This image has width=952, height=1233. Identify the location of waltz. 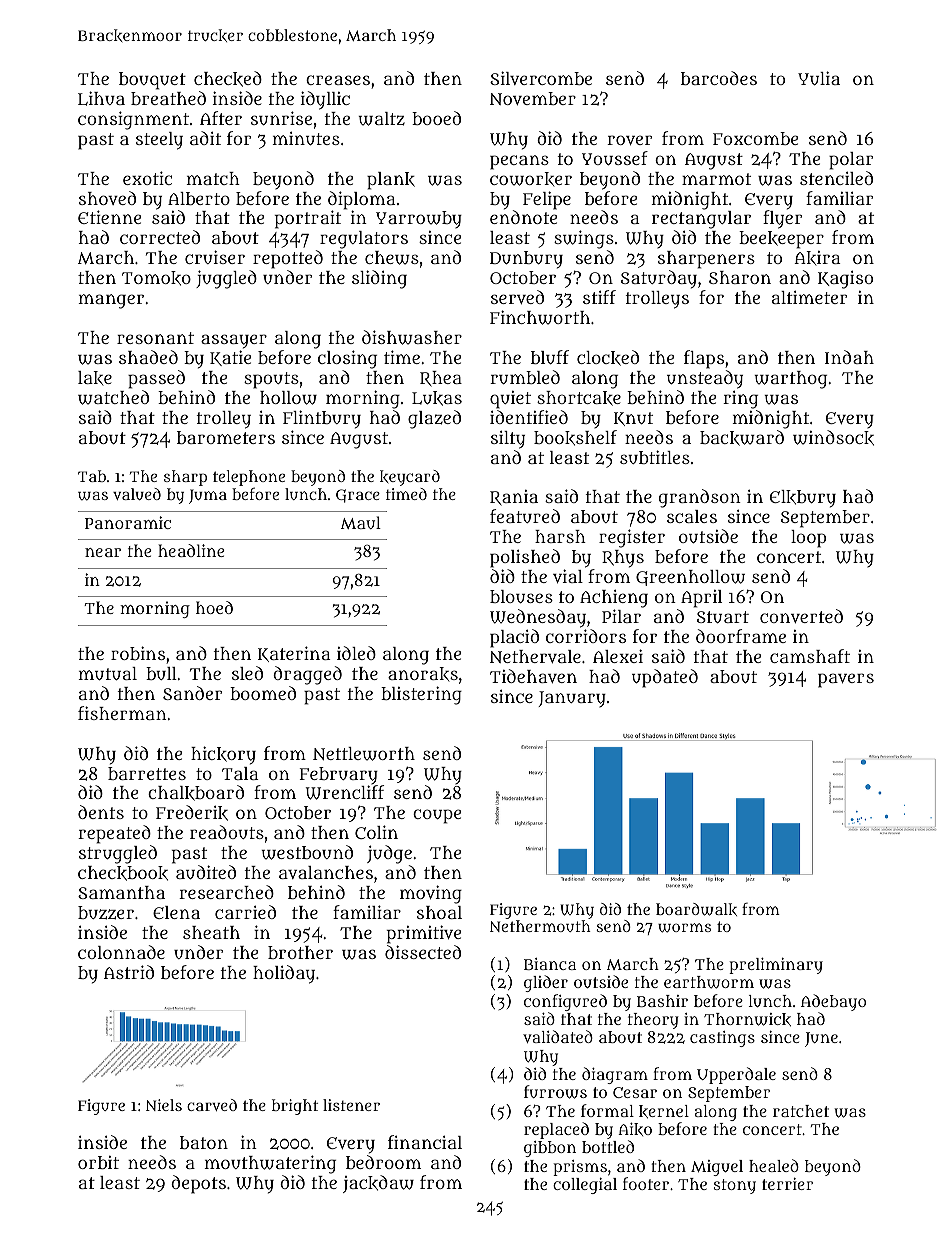
(381, 119).
